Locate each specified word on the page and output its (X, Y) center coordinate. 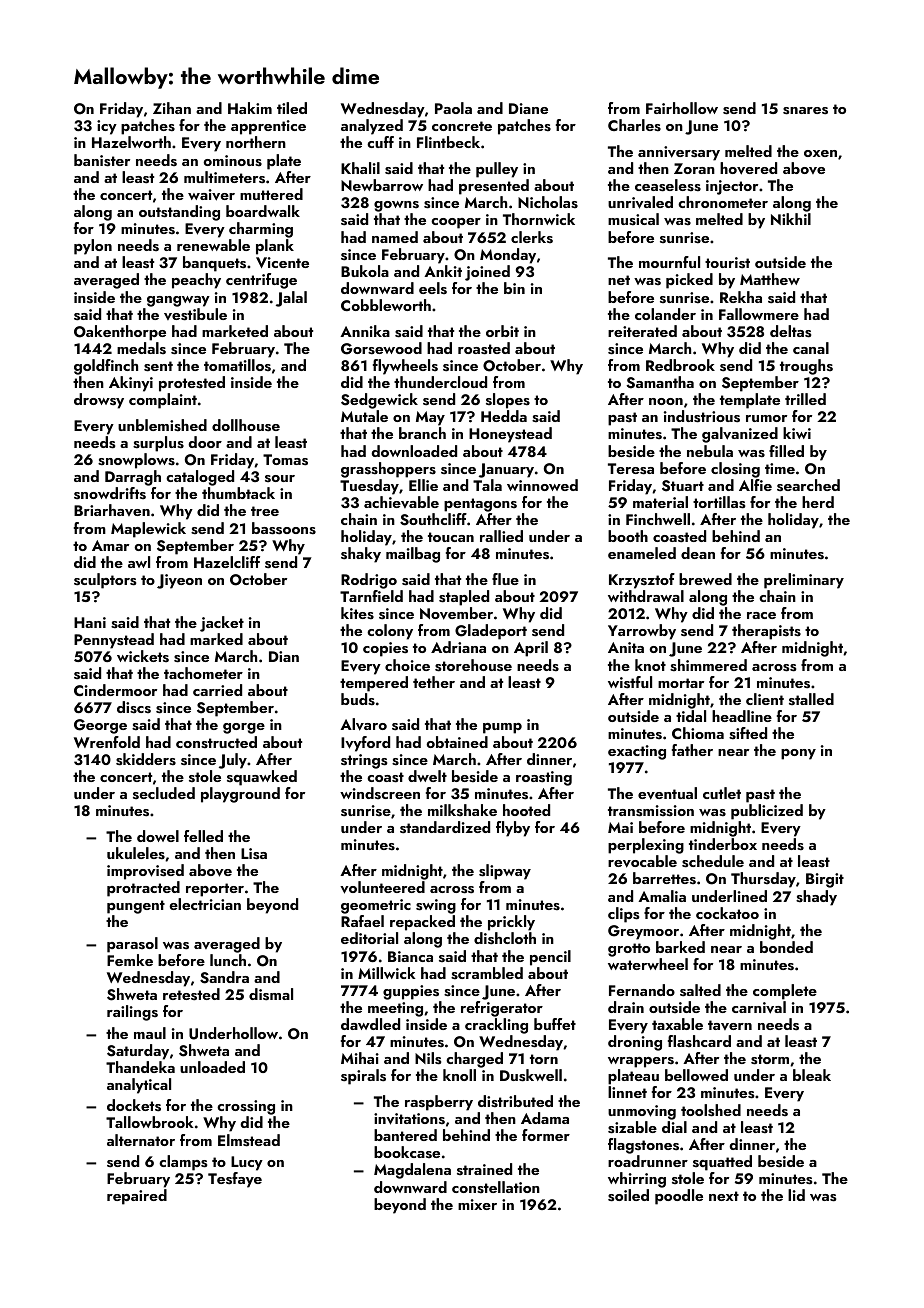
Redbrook (680, 365)
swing (436, 906)
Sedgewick (379, 401)
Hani (90, 622)
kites (357, 613)
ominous (232, 161)
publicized (767, 812)
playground (240, 795)
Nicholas (548, 202)
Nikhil (791, 219)
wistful (630, 682)
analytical (139, 1086)
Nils (428, 1058)
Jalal (291, 299)
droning (635, 1043)
